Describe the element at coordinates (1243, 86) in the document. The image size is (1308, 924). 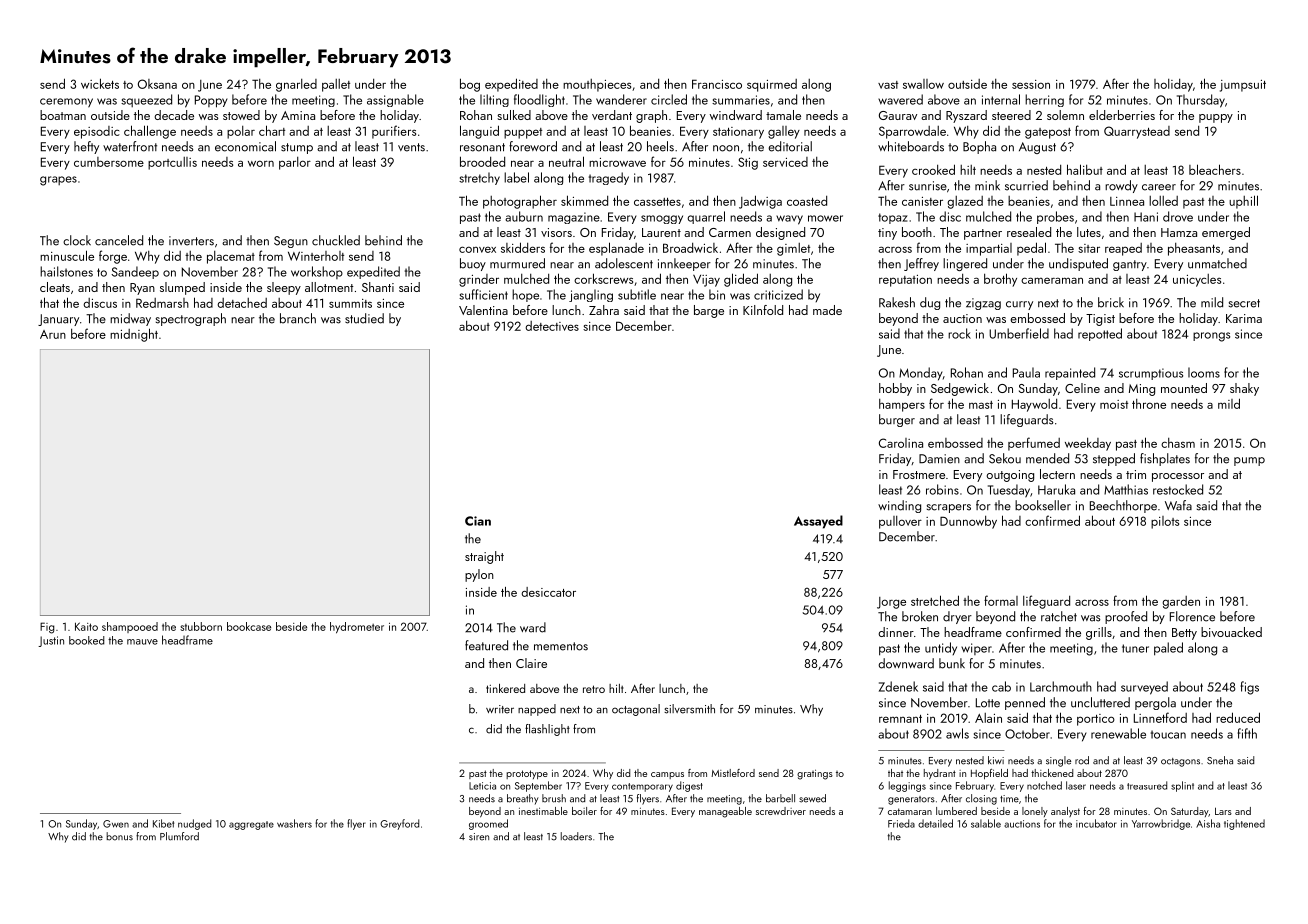
I see `jumpsuit` at that location.
